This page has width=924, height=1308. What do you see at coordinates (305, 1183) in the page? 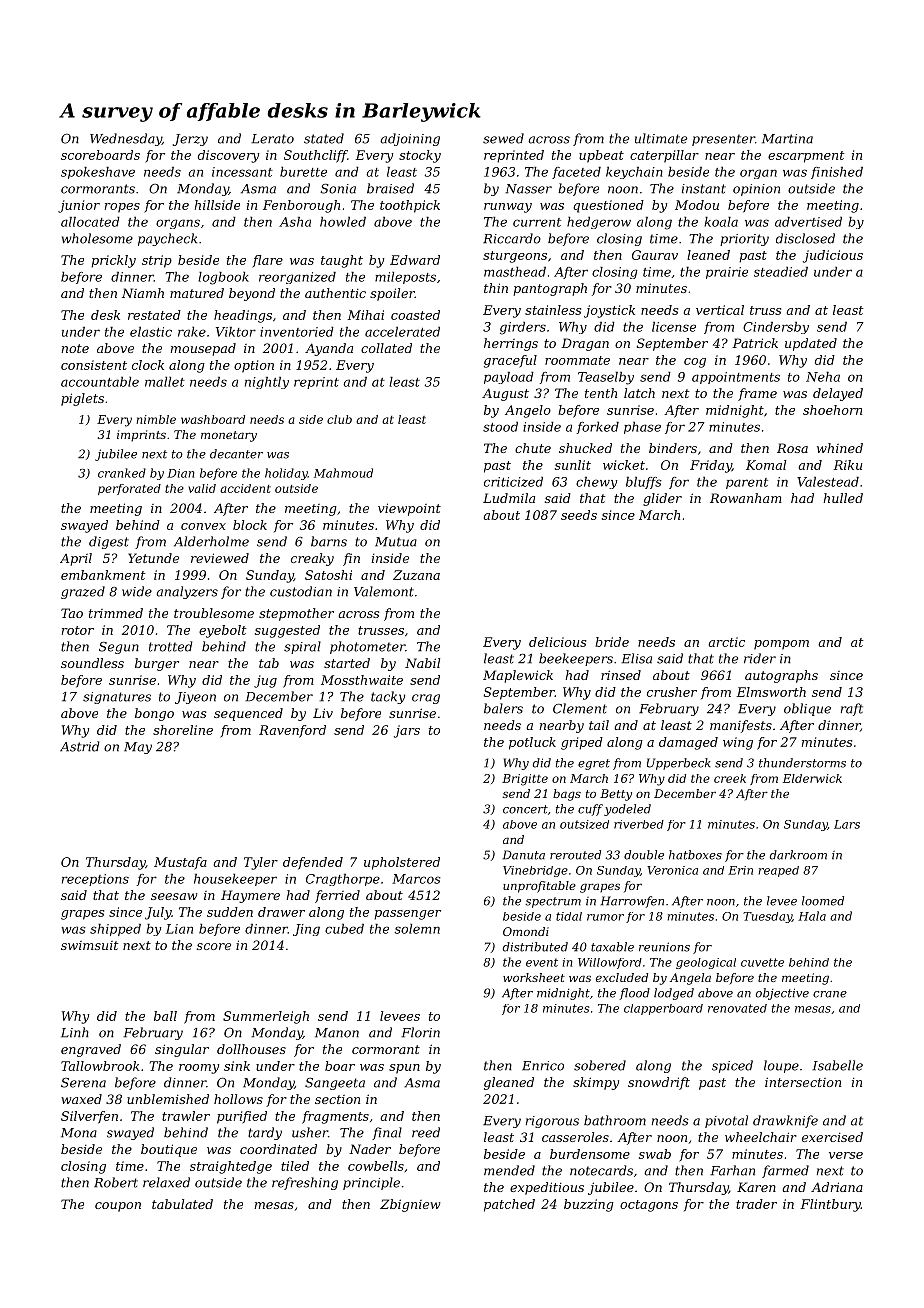
I see `refreshing` at bounding box center [305, 1183].
